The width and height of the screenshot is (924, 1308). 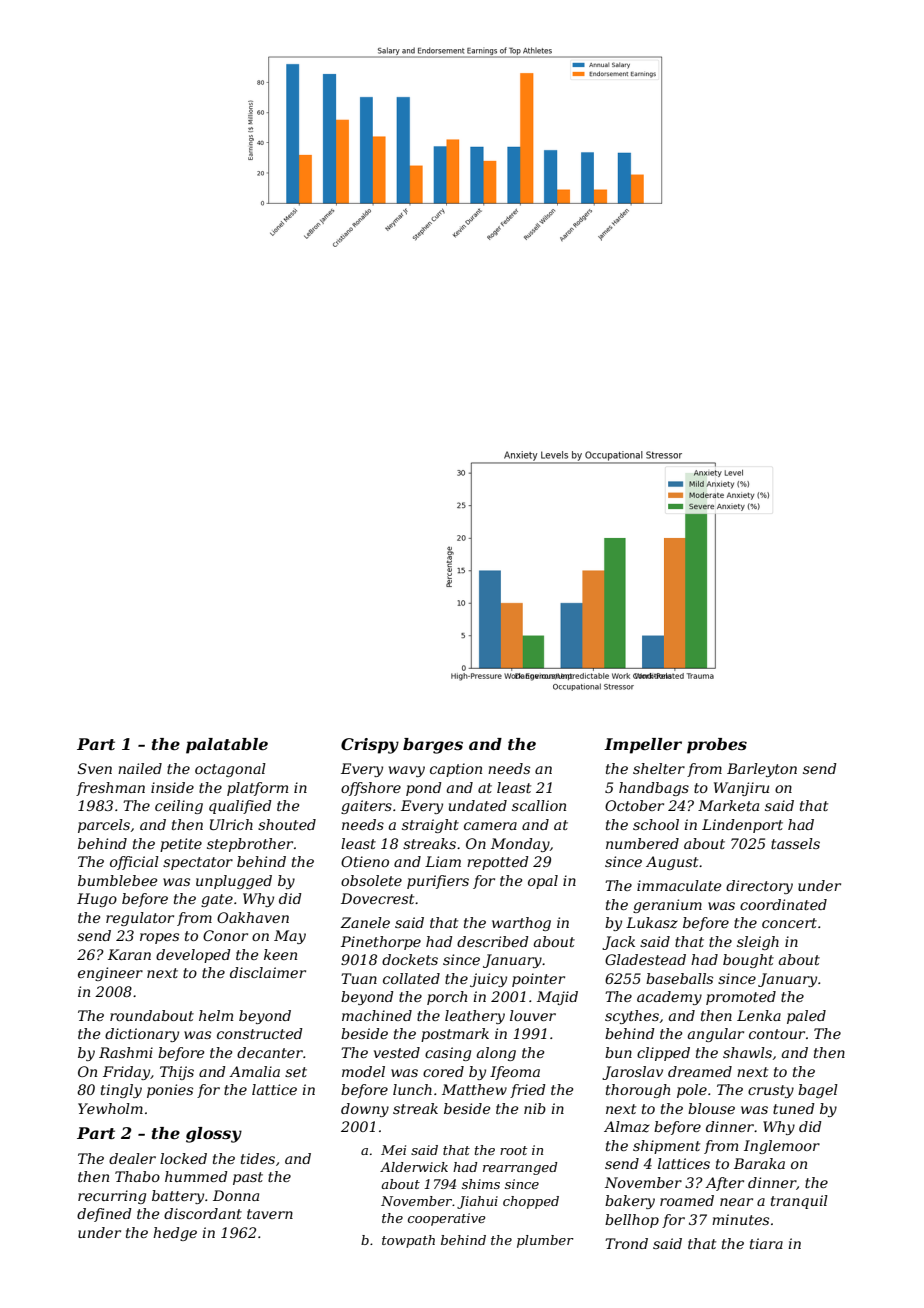 What do you see at coordinates (170, 1091) in the screenshot?
I see `ponies` at bounding box center [170, 1091].
